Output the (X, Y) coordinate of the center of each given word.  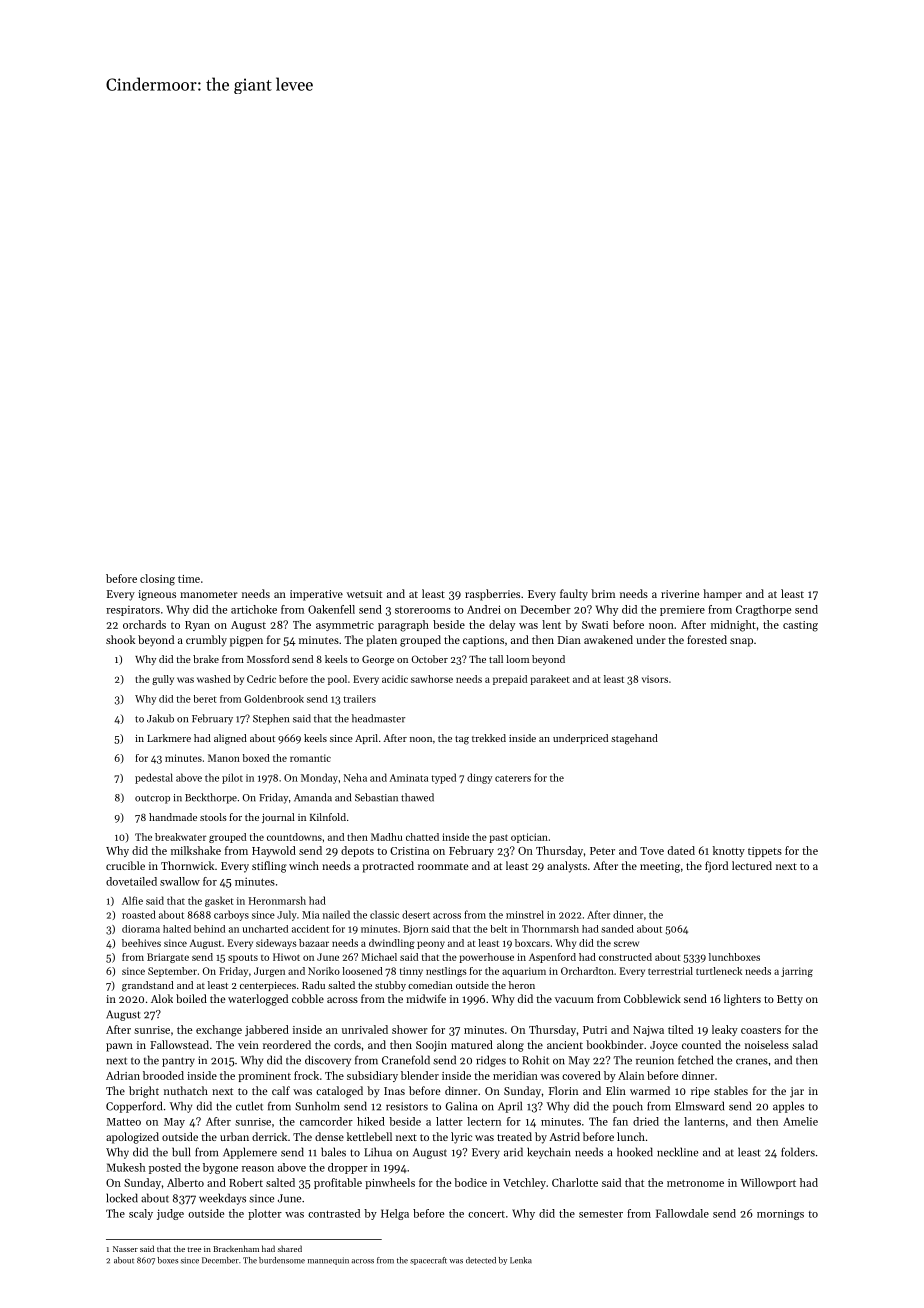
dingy (479, 778)
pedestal (154, 778)
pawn (119, 1047)
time (189, 579)
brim (603, 593)
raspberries (492, 595)
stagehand (634, 739)
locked (122, 1198)
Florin (563, 1090)
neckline (677, 1152)
